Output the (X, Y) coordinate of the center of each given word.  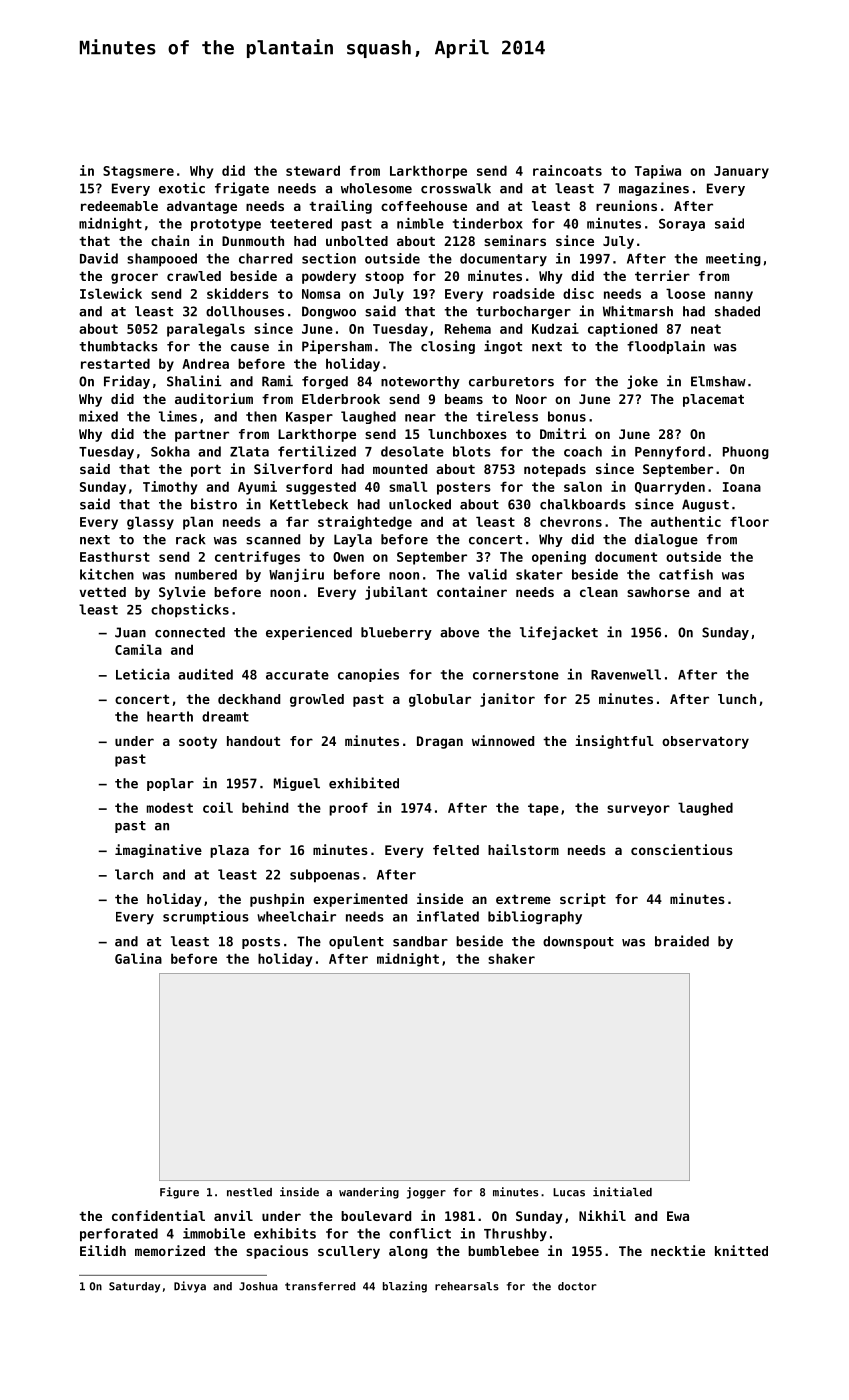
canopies (368, 675)
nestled (249, 1192)
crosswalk (456, 188)
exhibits (285, 1233)
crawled (194, 276)
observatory (705, 742)
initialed (622, 1192)
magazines (654, 189)
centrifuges (257, 558)
